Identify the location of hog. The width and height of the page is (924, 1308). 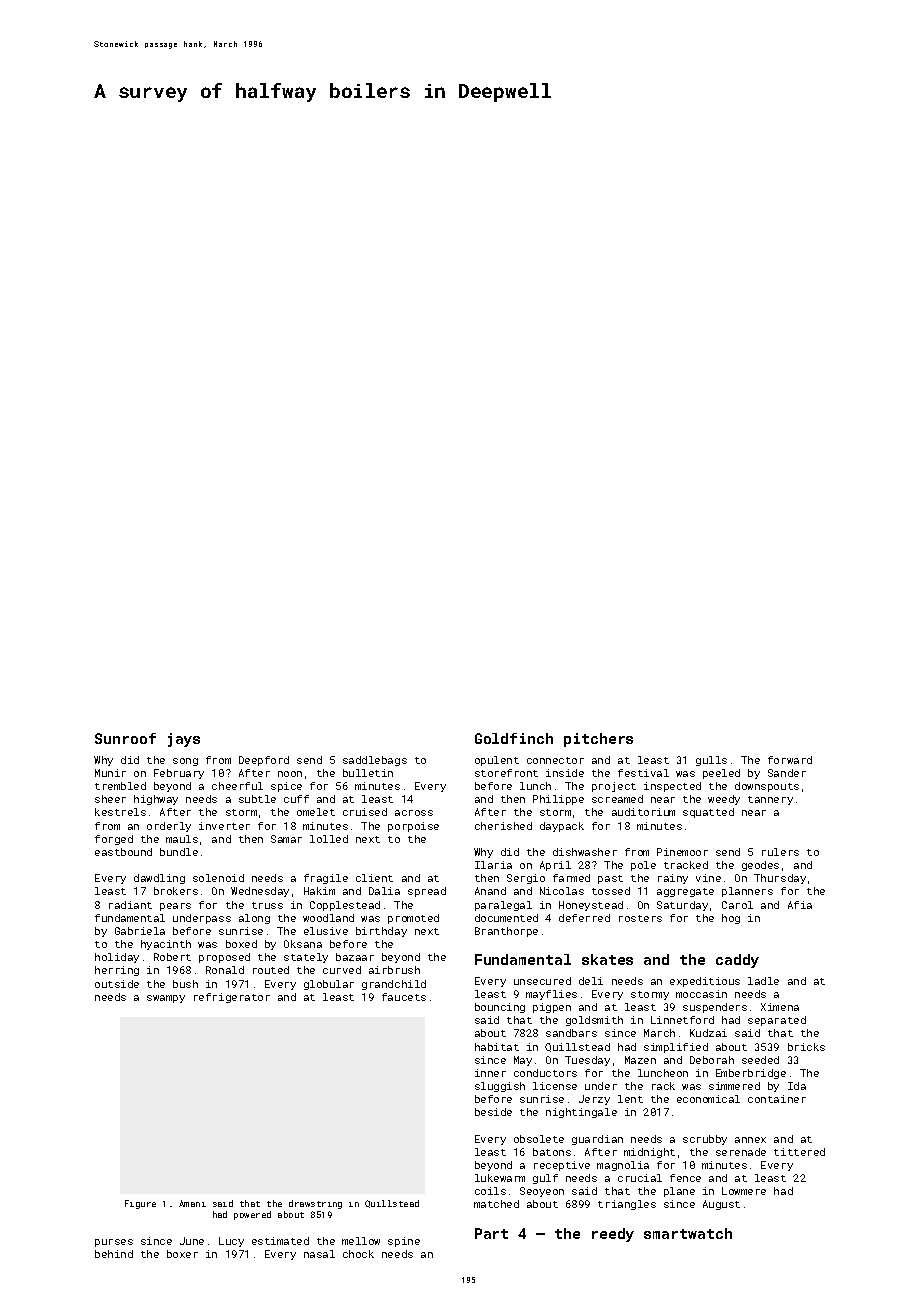
(731, 919).
